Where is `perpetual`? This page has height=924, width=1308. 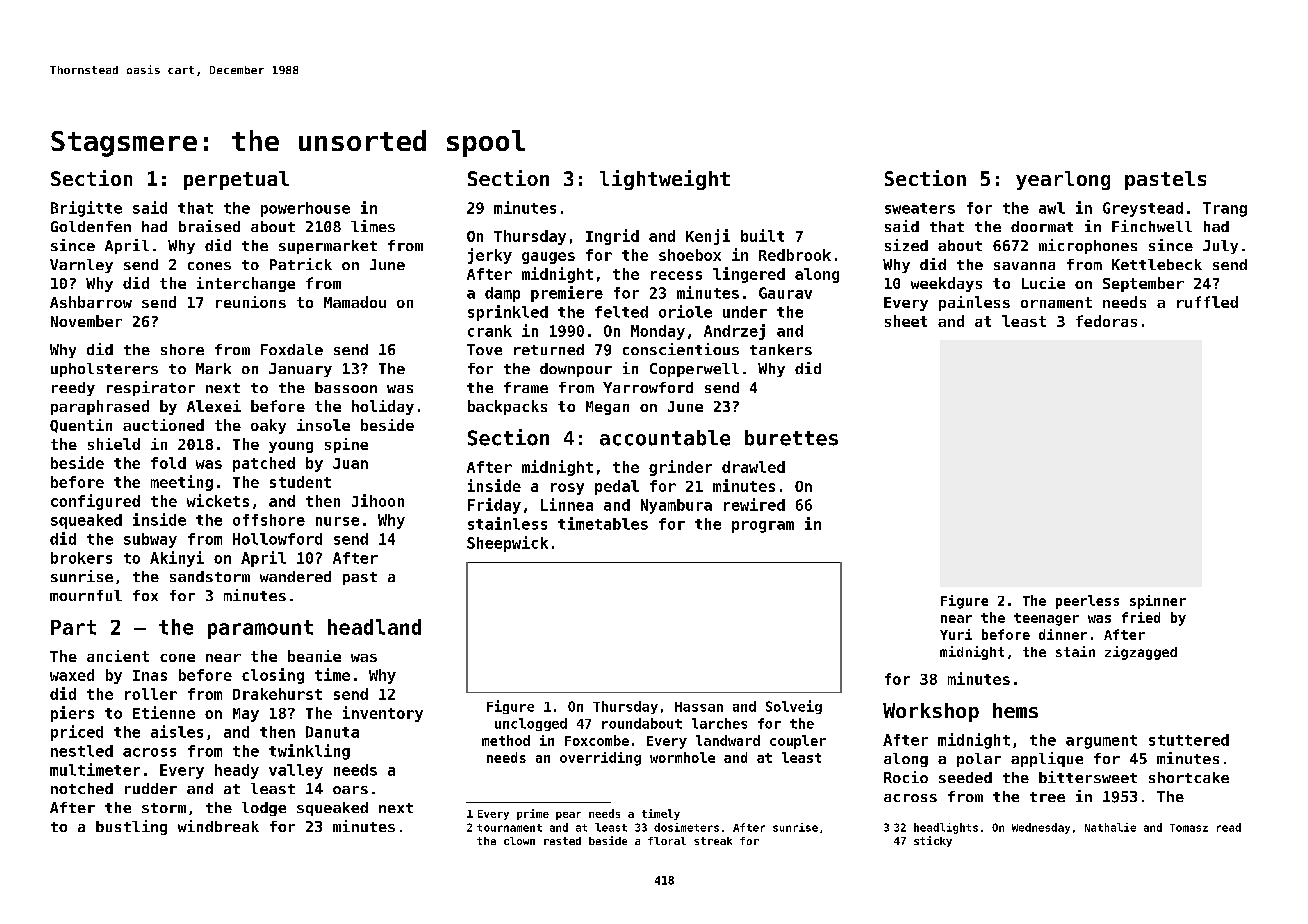 perpetual is located at coordinates (236, 180).
